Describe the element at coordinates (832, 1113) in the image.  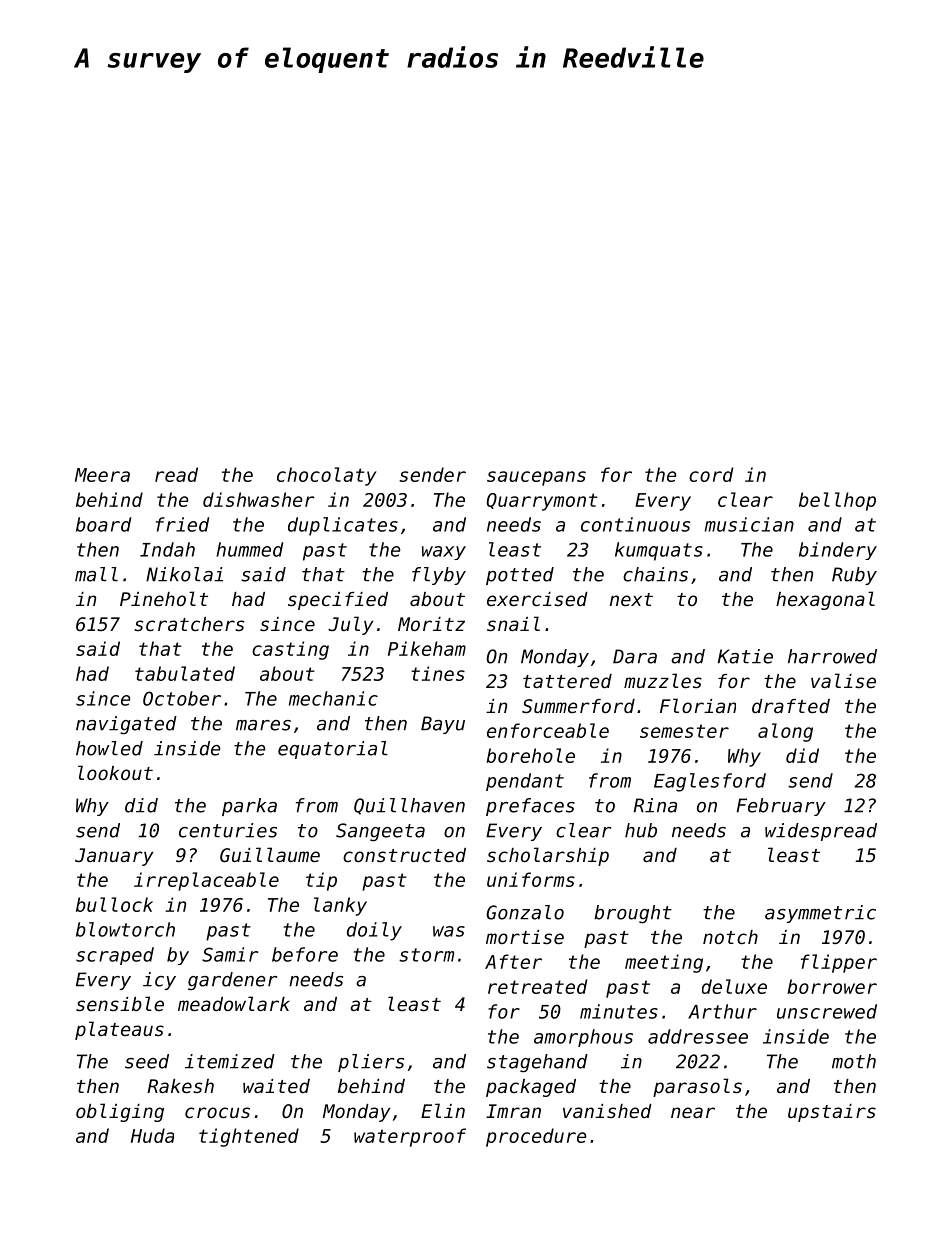
I see `upstairs` at that location.
